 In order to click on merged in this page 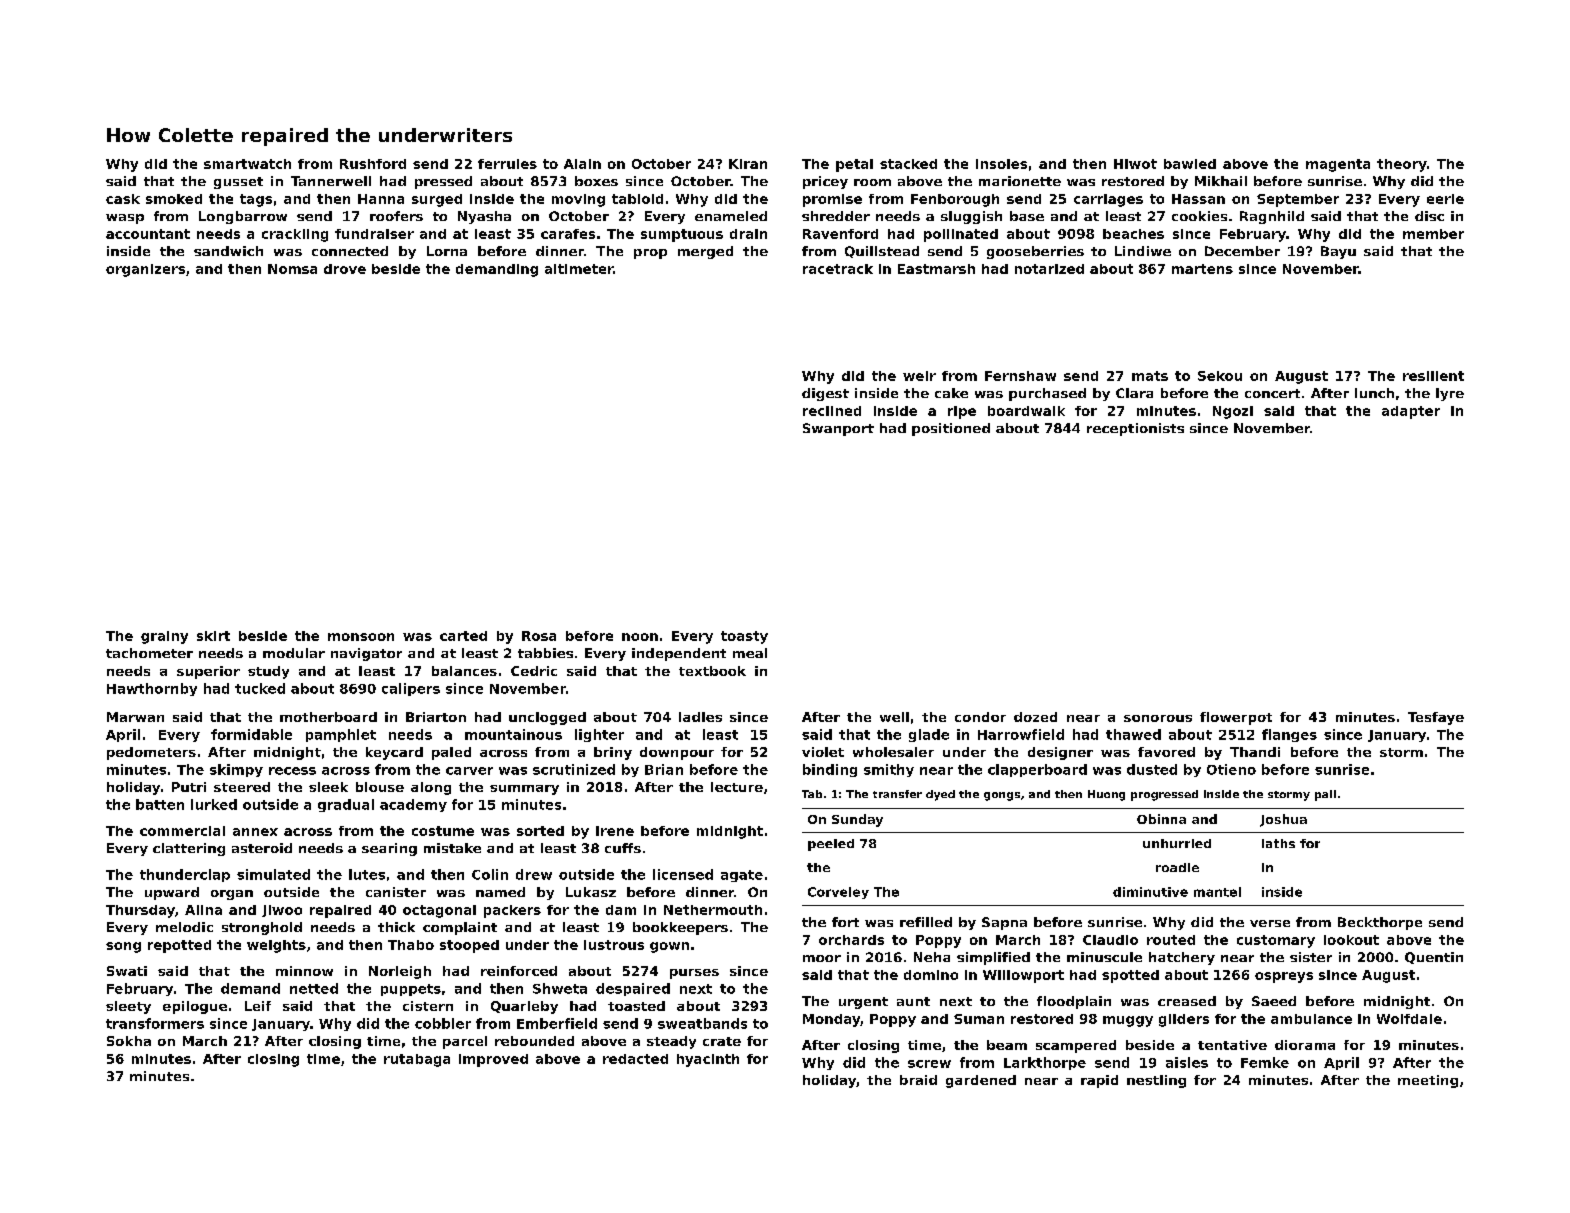, I will do `click(705, 252)`.
